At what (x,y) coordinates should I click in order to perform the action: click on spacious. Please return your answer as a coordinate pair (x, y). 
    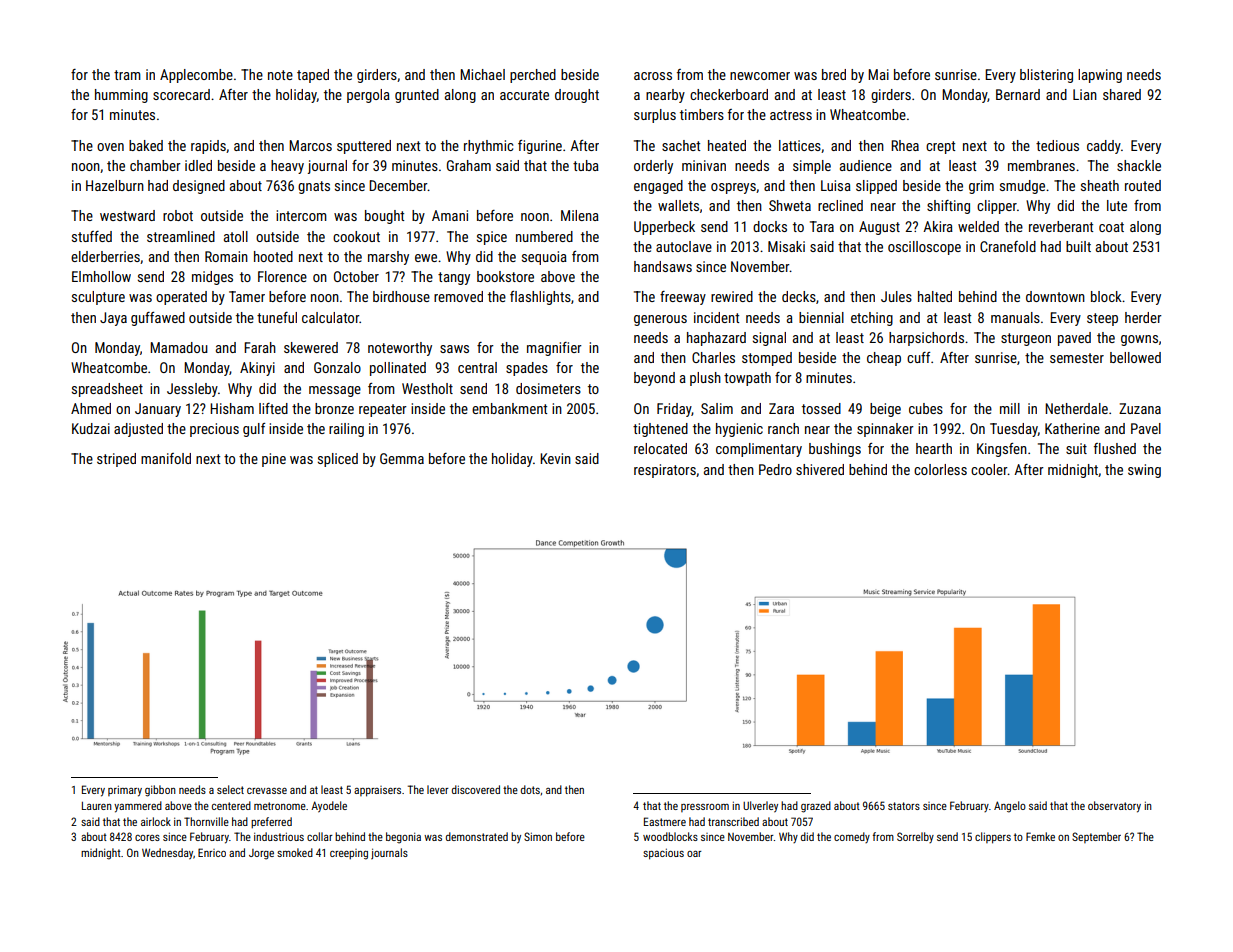
    Looking at the image, I should click on (663, 854).
